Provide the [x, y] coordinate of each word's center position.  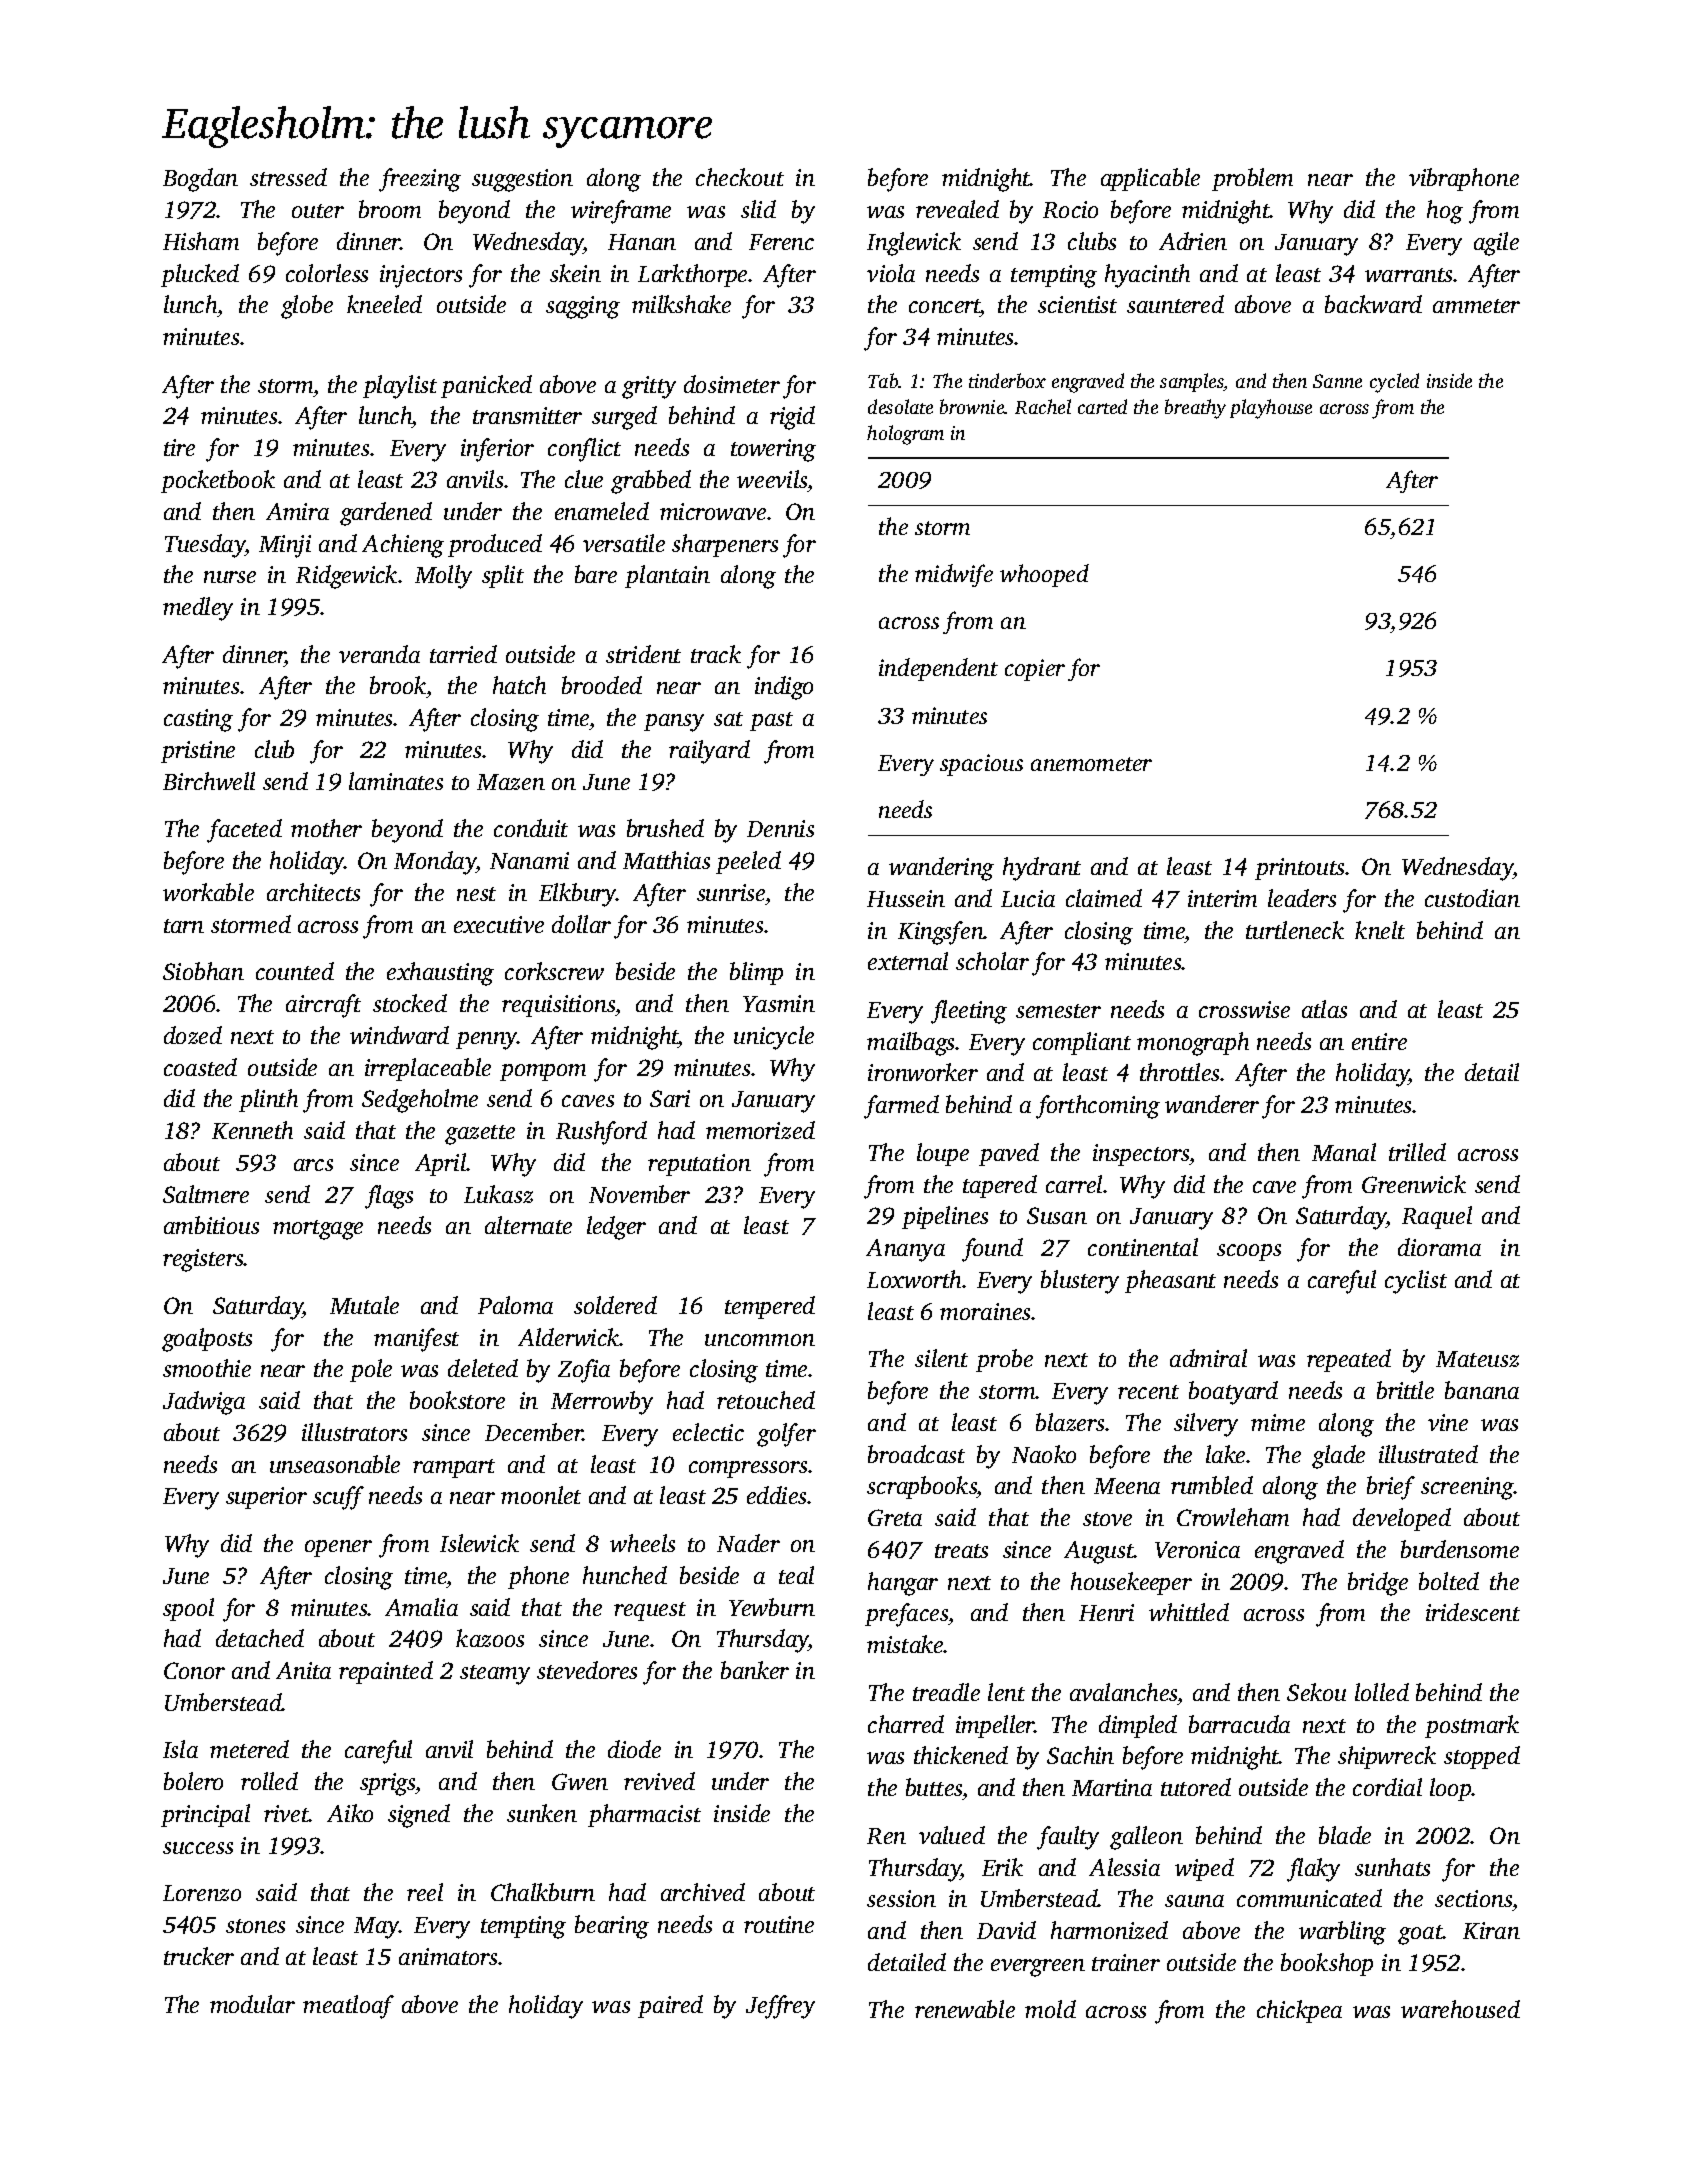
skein [575, 273]
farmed [901, 1107]
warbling [1342, 1933]
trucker [199, 1956]
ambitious [211, 1225]
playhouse [1271, 409]
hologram [905, 435]
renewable [965, 2009]
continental [1143, 1247]
